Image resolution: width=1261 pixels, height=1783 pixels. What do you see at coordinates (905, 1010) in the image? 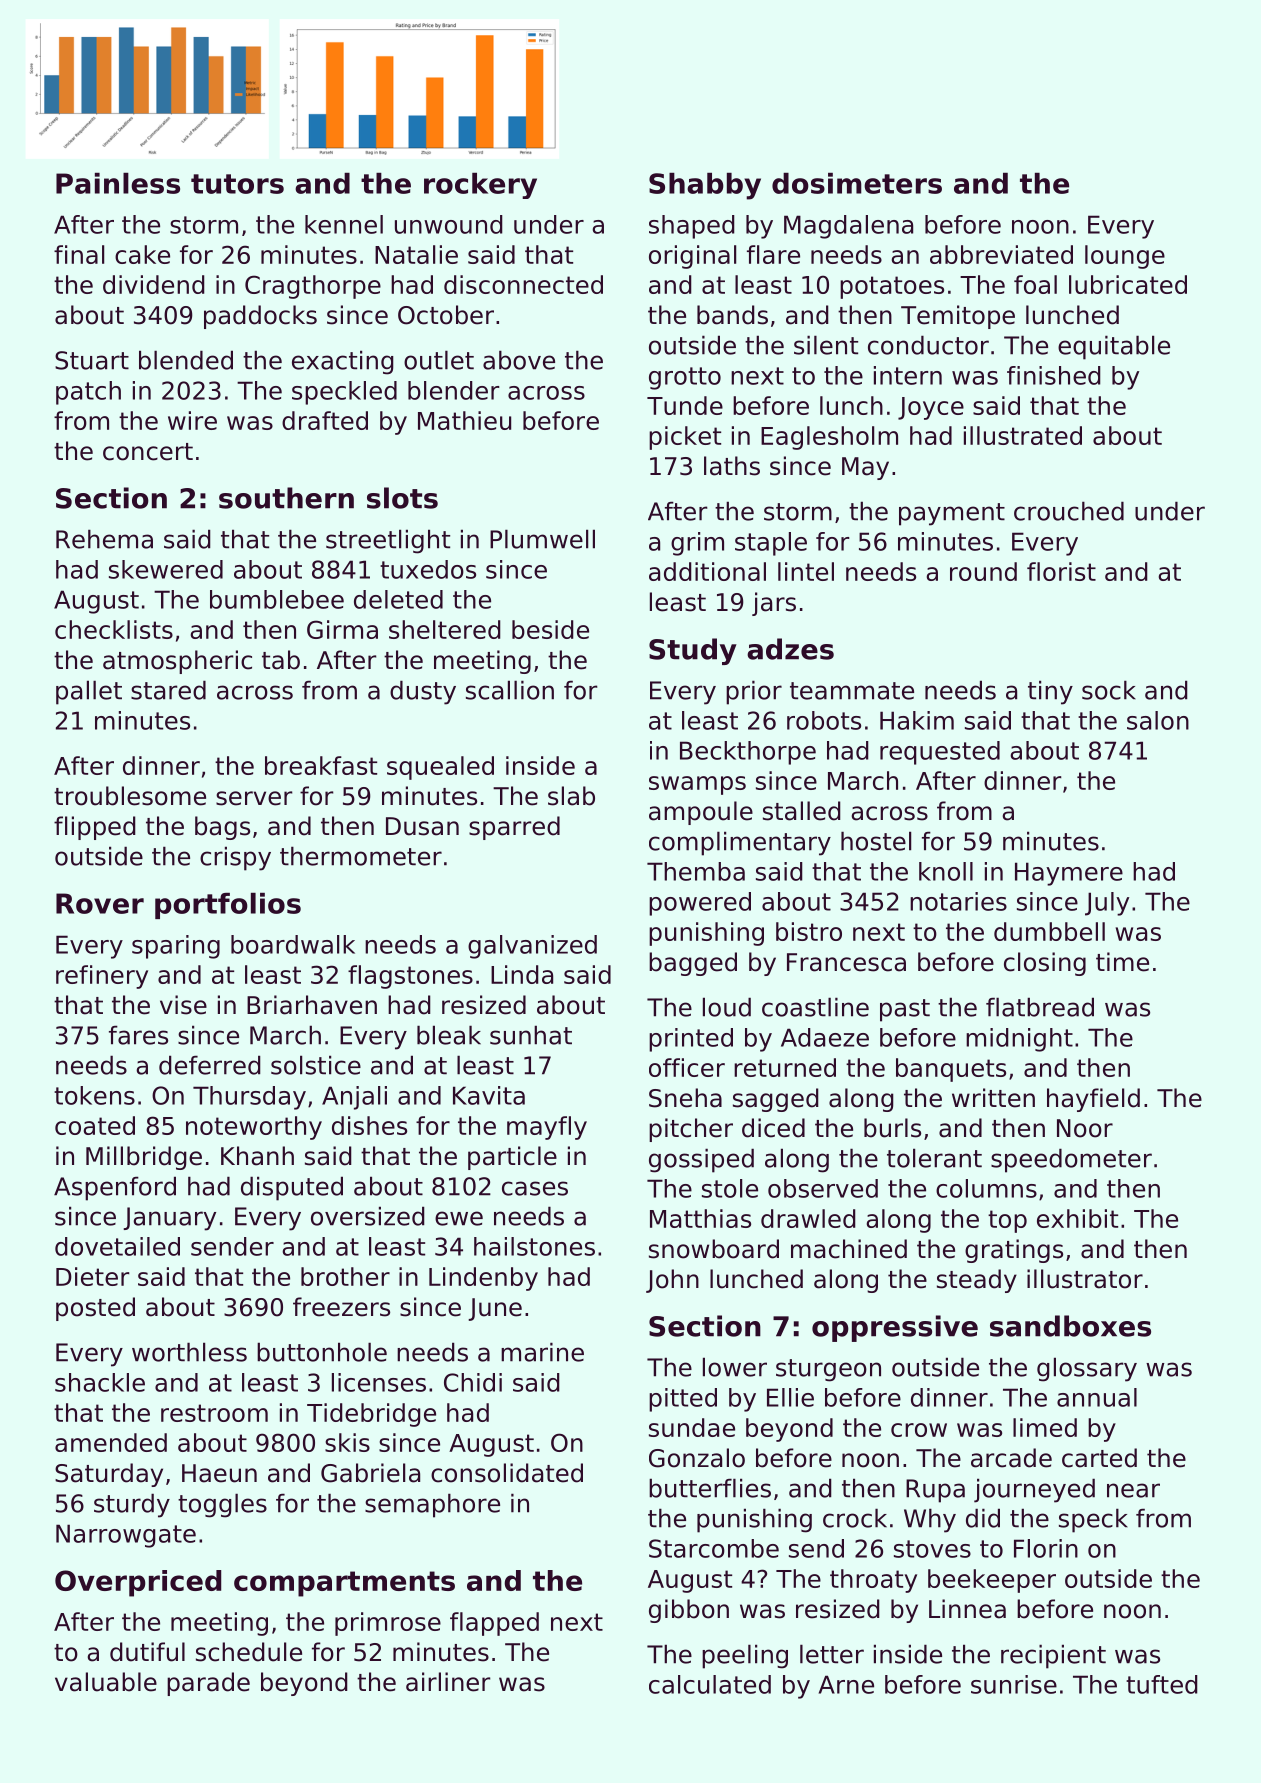
I see `past` at bounding box center [905, 1010].
